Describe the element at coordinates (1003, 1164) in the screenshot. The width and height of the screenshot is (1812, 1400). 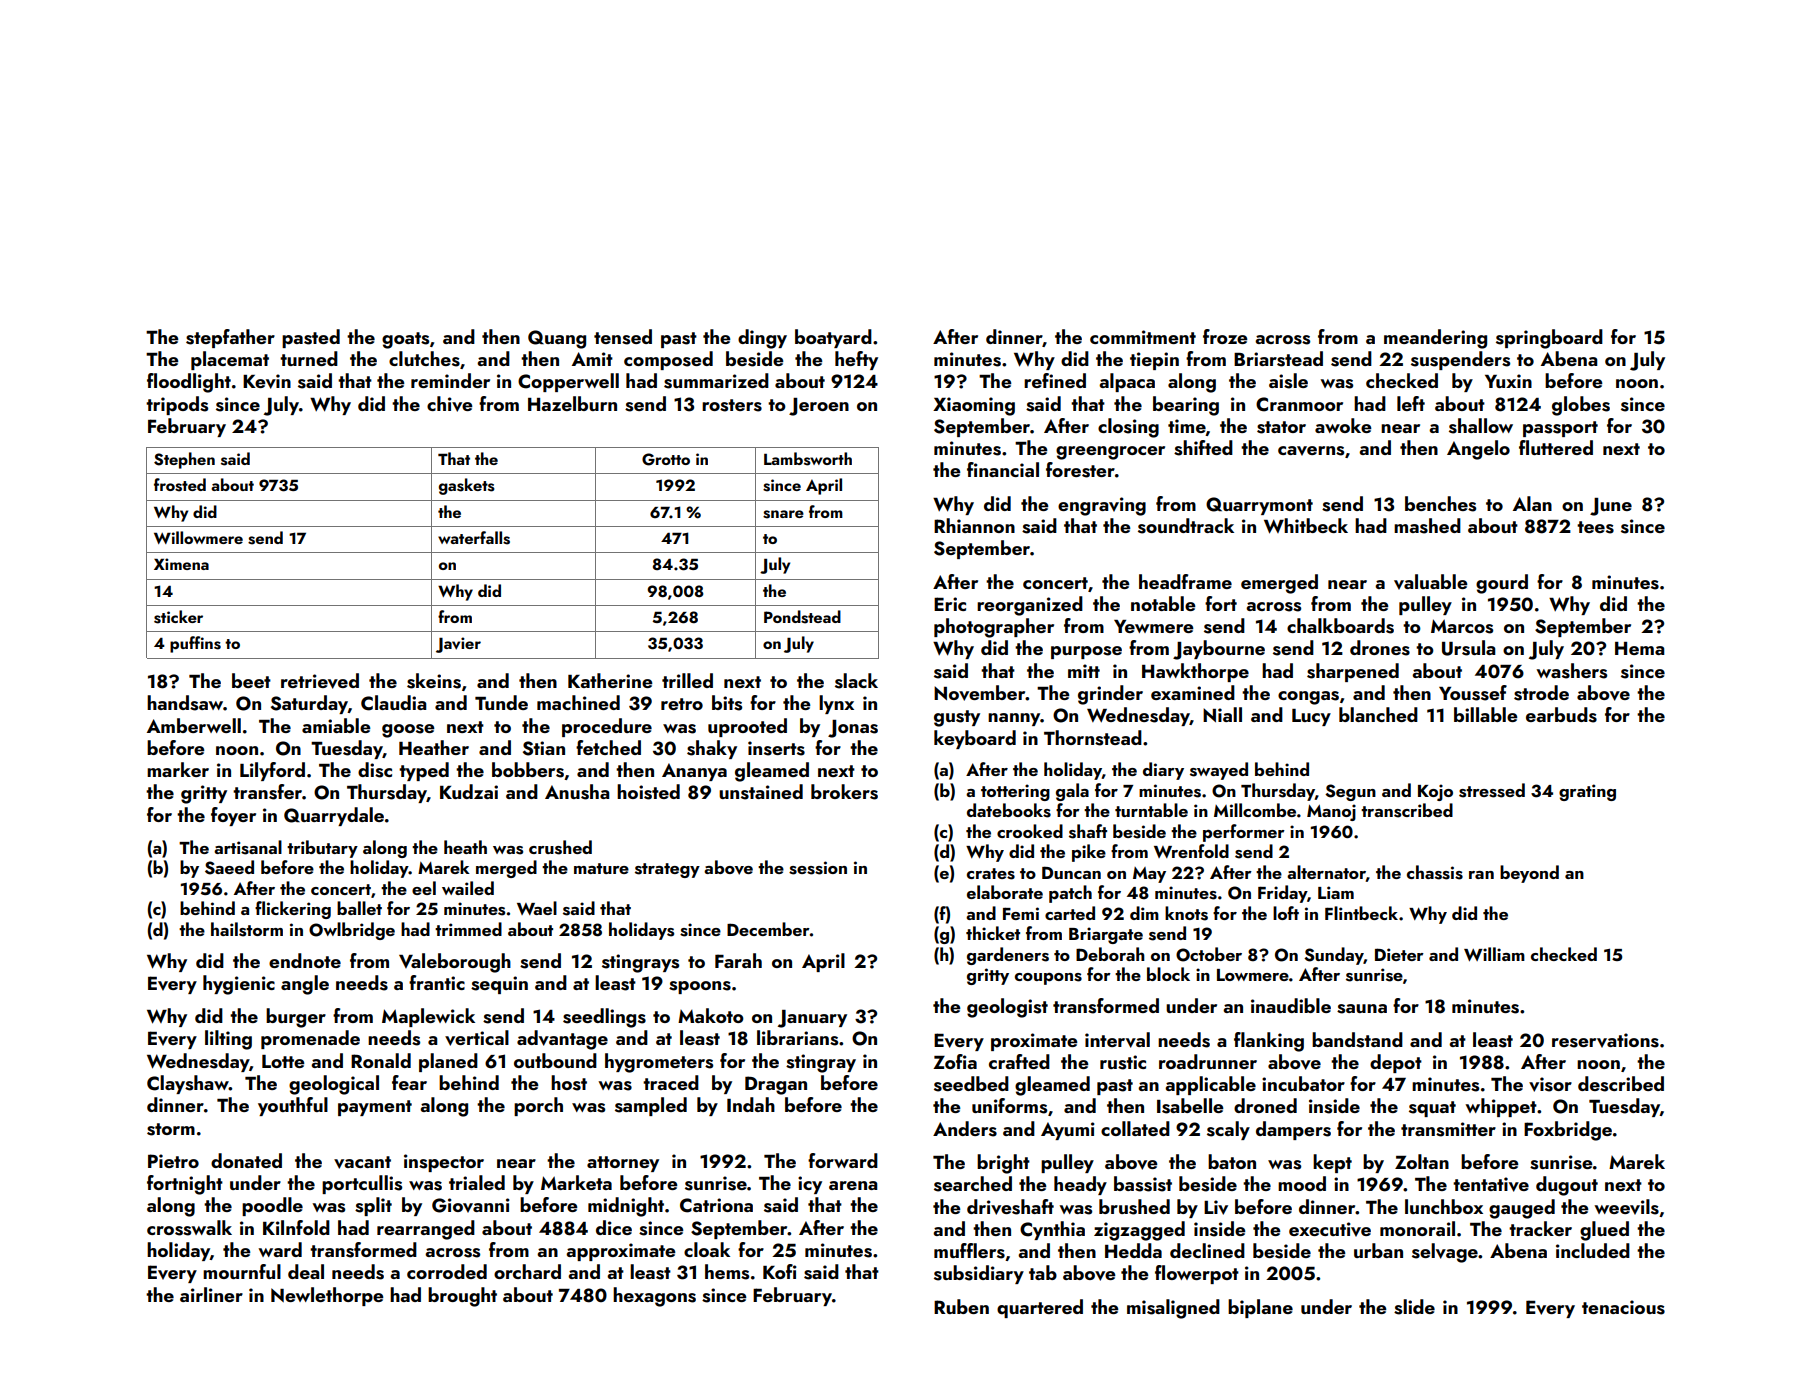
I see `bright` at that location.
